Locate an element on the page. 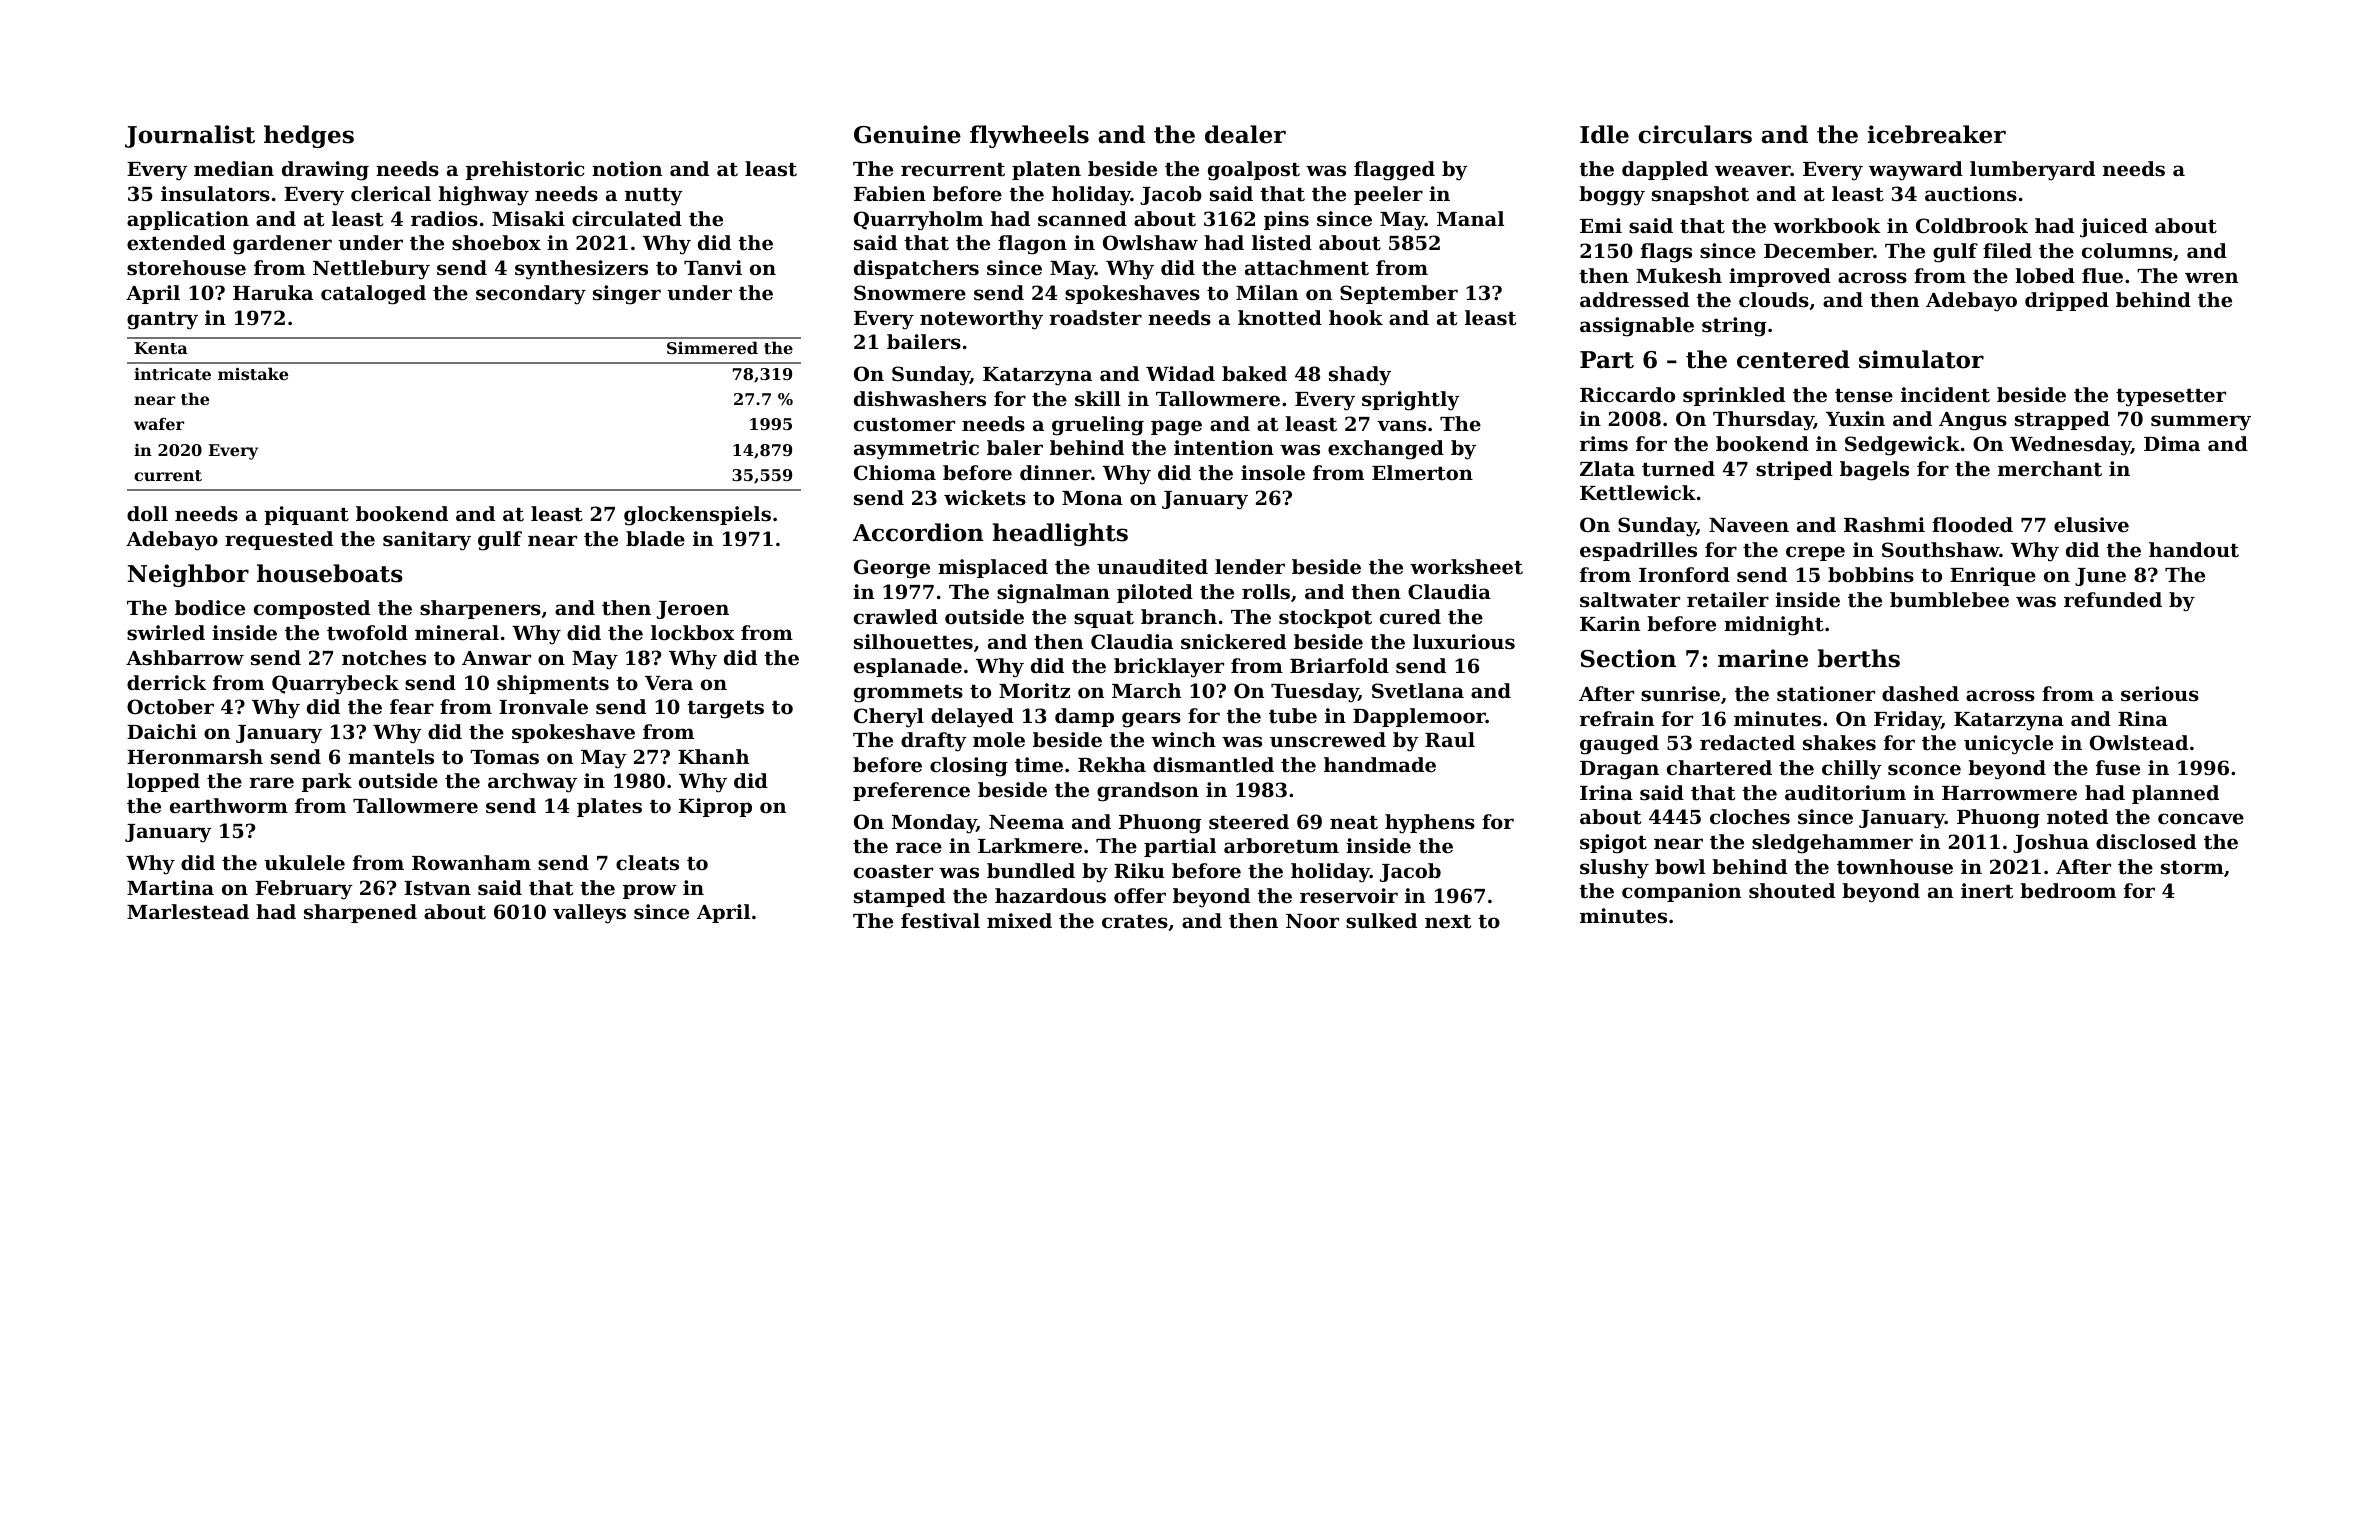 Image resolution: width=2380 pixels, height=1540 pixels. circulated is located at coordinates (627, 219).
